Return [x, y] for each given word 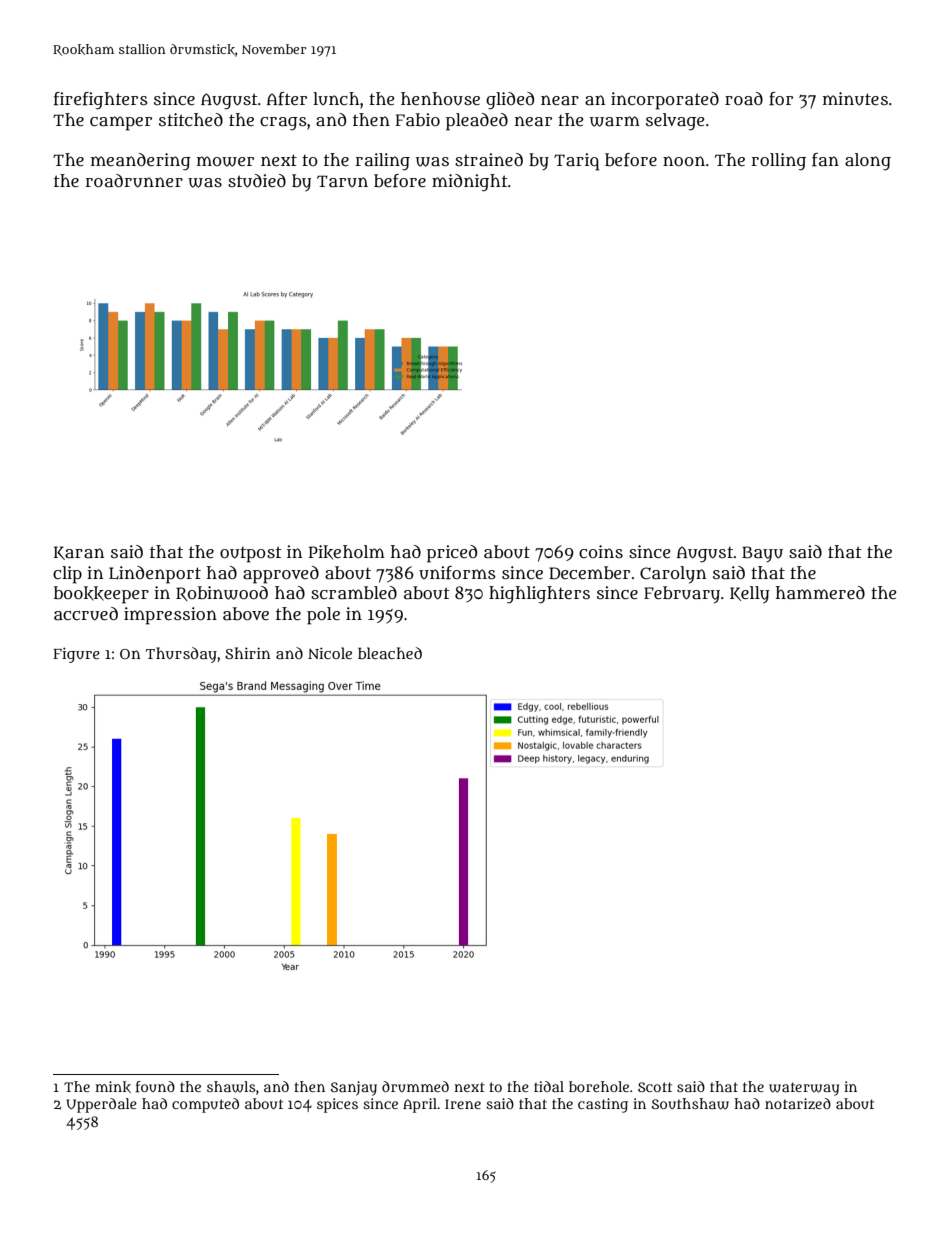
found [155, 1086]
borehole [599, 1086]
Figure [76, 655]
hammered [820, 593]
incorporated [665, 101]
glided [510, 101]
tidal [549, 1086]
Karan [79, 553]
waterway [804, 1089]
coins [601, 551]
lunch [336, 98]
